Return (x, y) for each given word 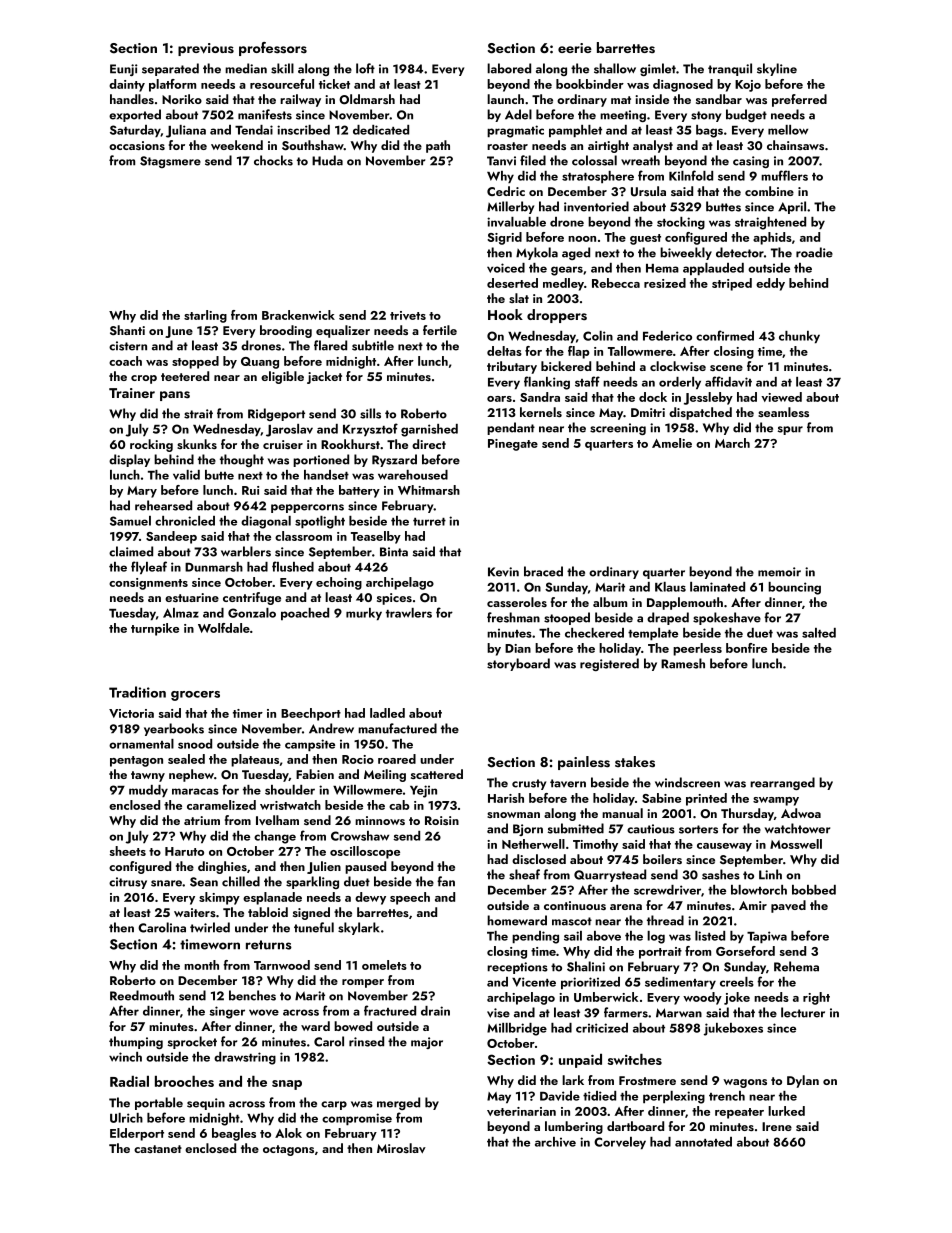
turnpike (155, 629)
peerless (697, 649)
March (732, 443)
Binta (394, 552)
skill (282, 68)
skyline (777, 69)
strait (198, 414)
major (427, 1043)
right (816, 998)
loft (365, 68)
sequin (206, 1104)
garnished (429, 430)
